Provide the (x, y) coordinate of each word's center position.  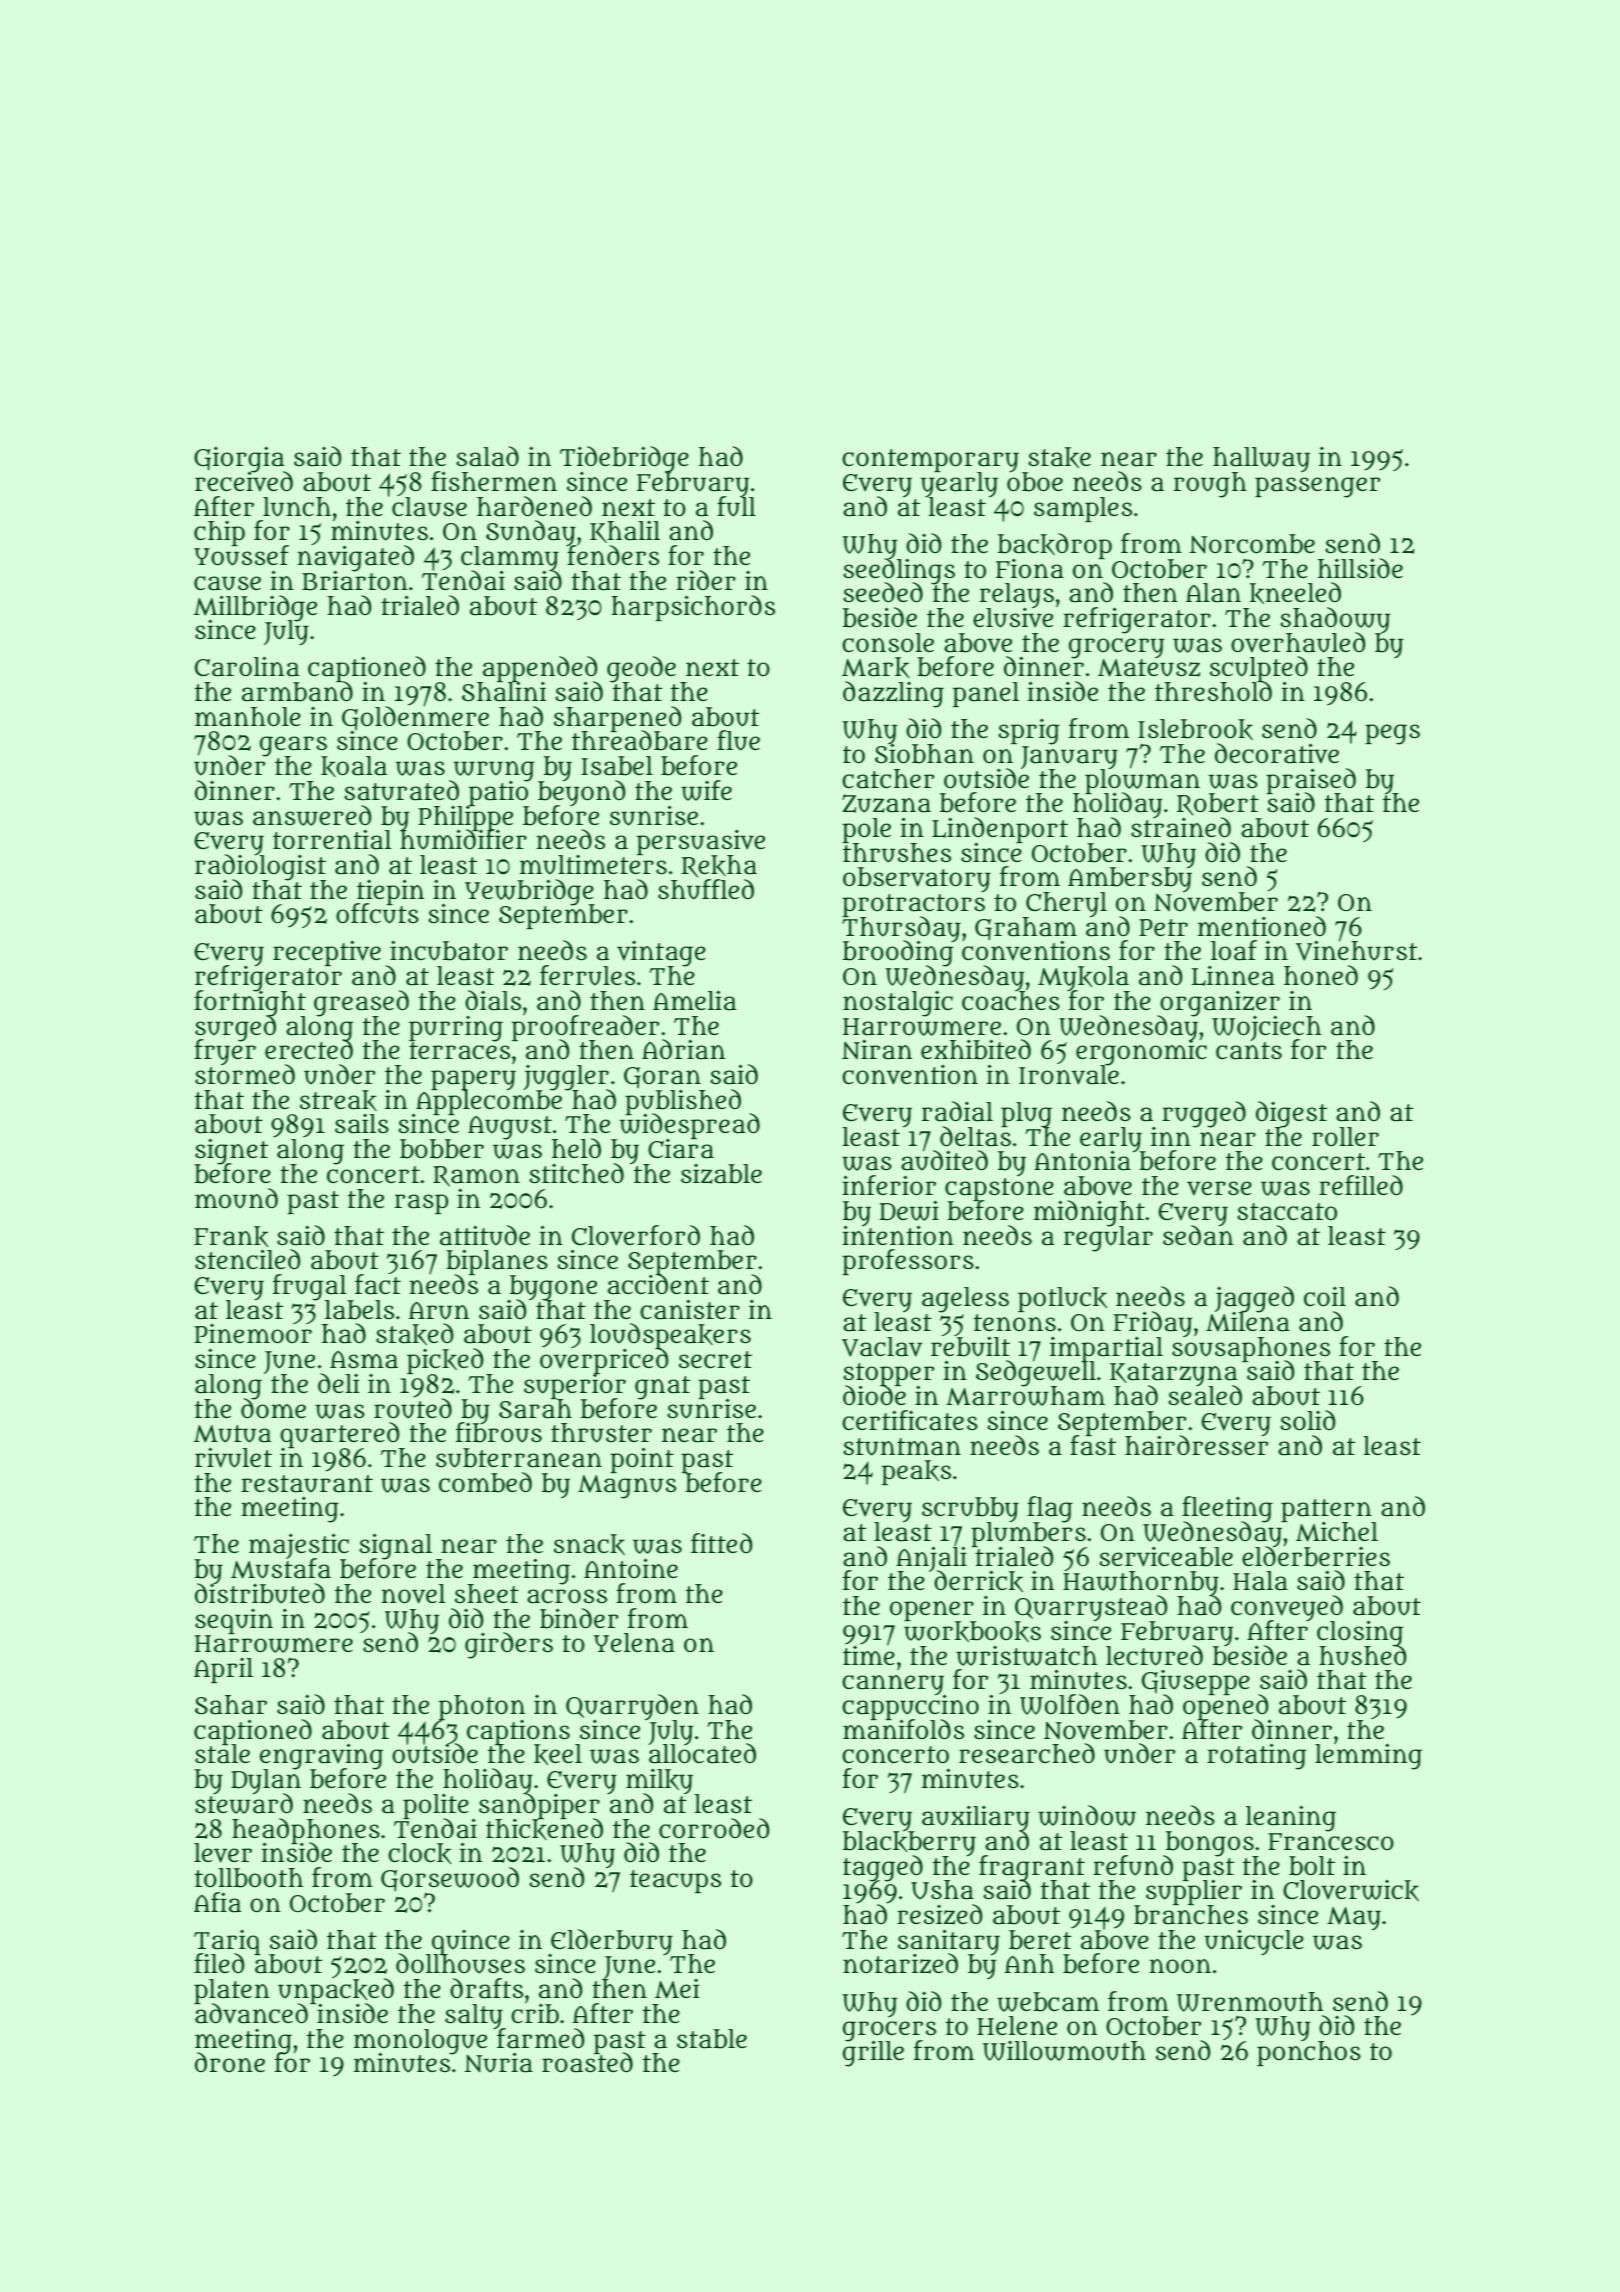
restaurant (307, 1484)
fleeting (1227, 1509)
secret (715, 1359)
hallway (1261, 460)
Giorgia (240, 459)
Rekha (719, 866)
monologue (420, 2041)
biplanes (497, 1262)
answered (312, 815)
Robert (1218, 804)
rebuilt (970, 1347)
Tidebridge (624, 459)
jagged (1254, 1299)
